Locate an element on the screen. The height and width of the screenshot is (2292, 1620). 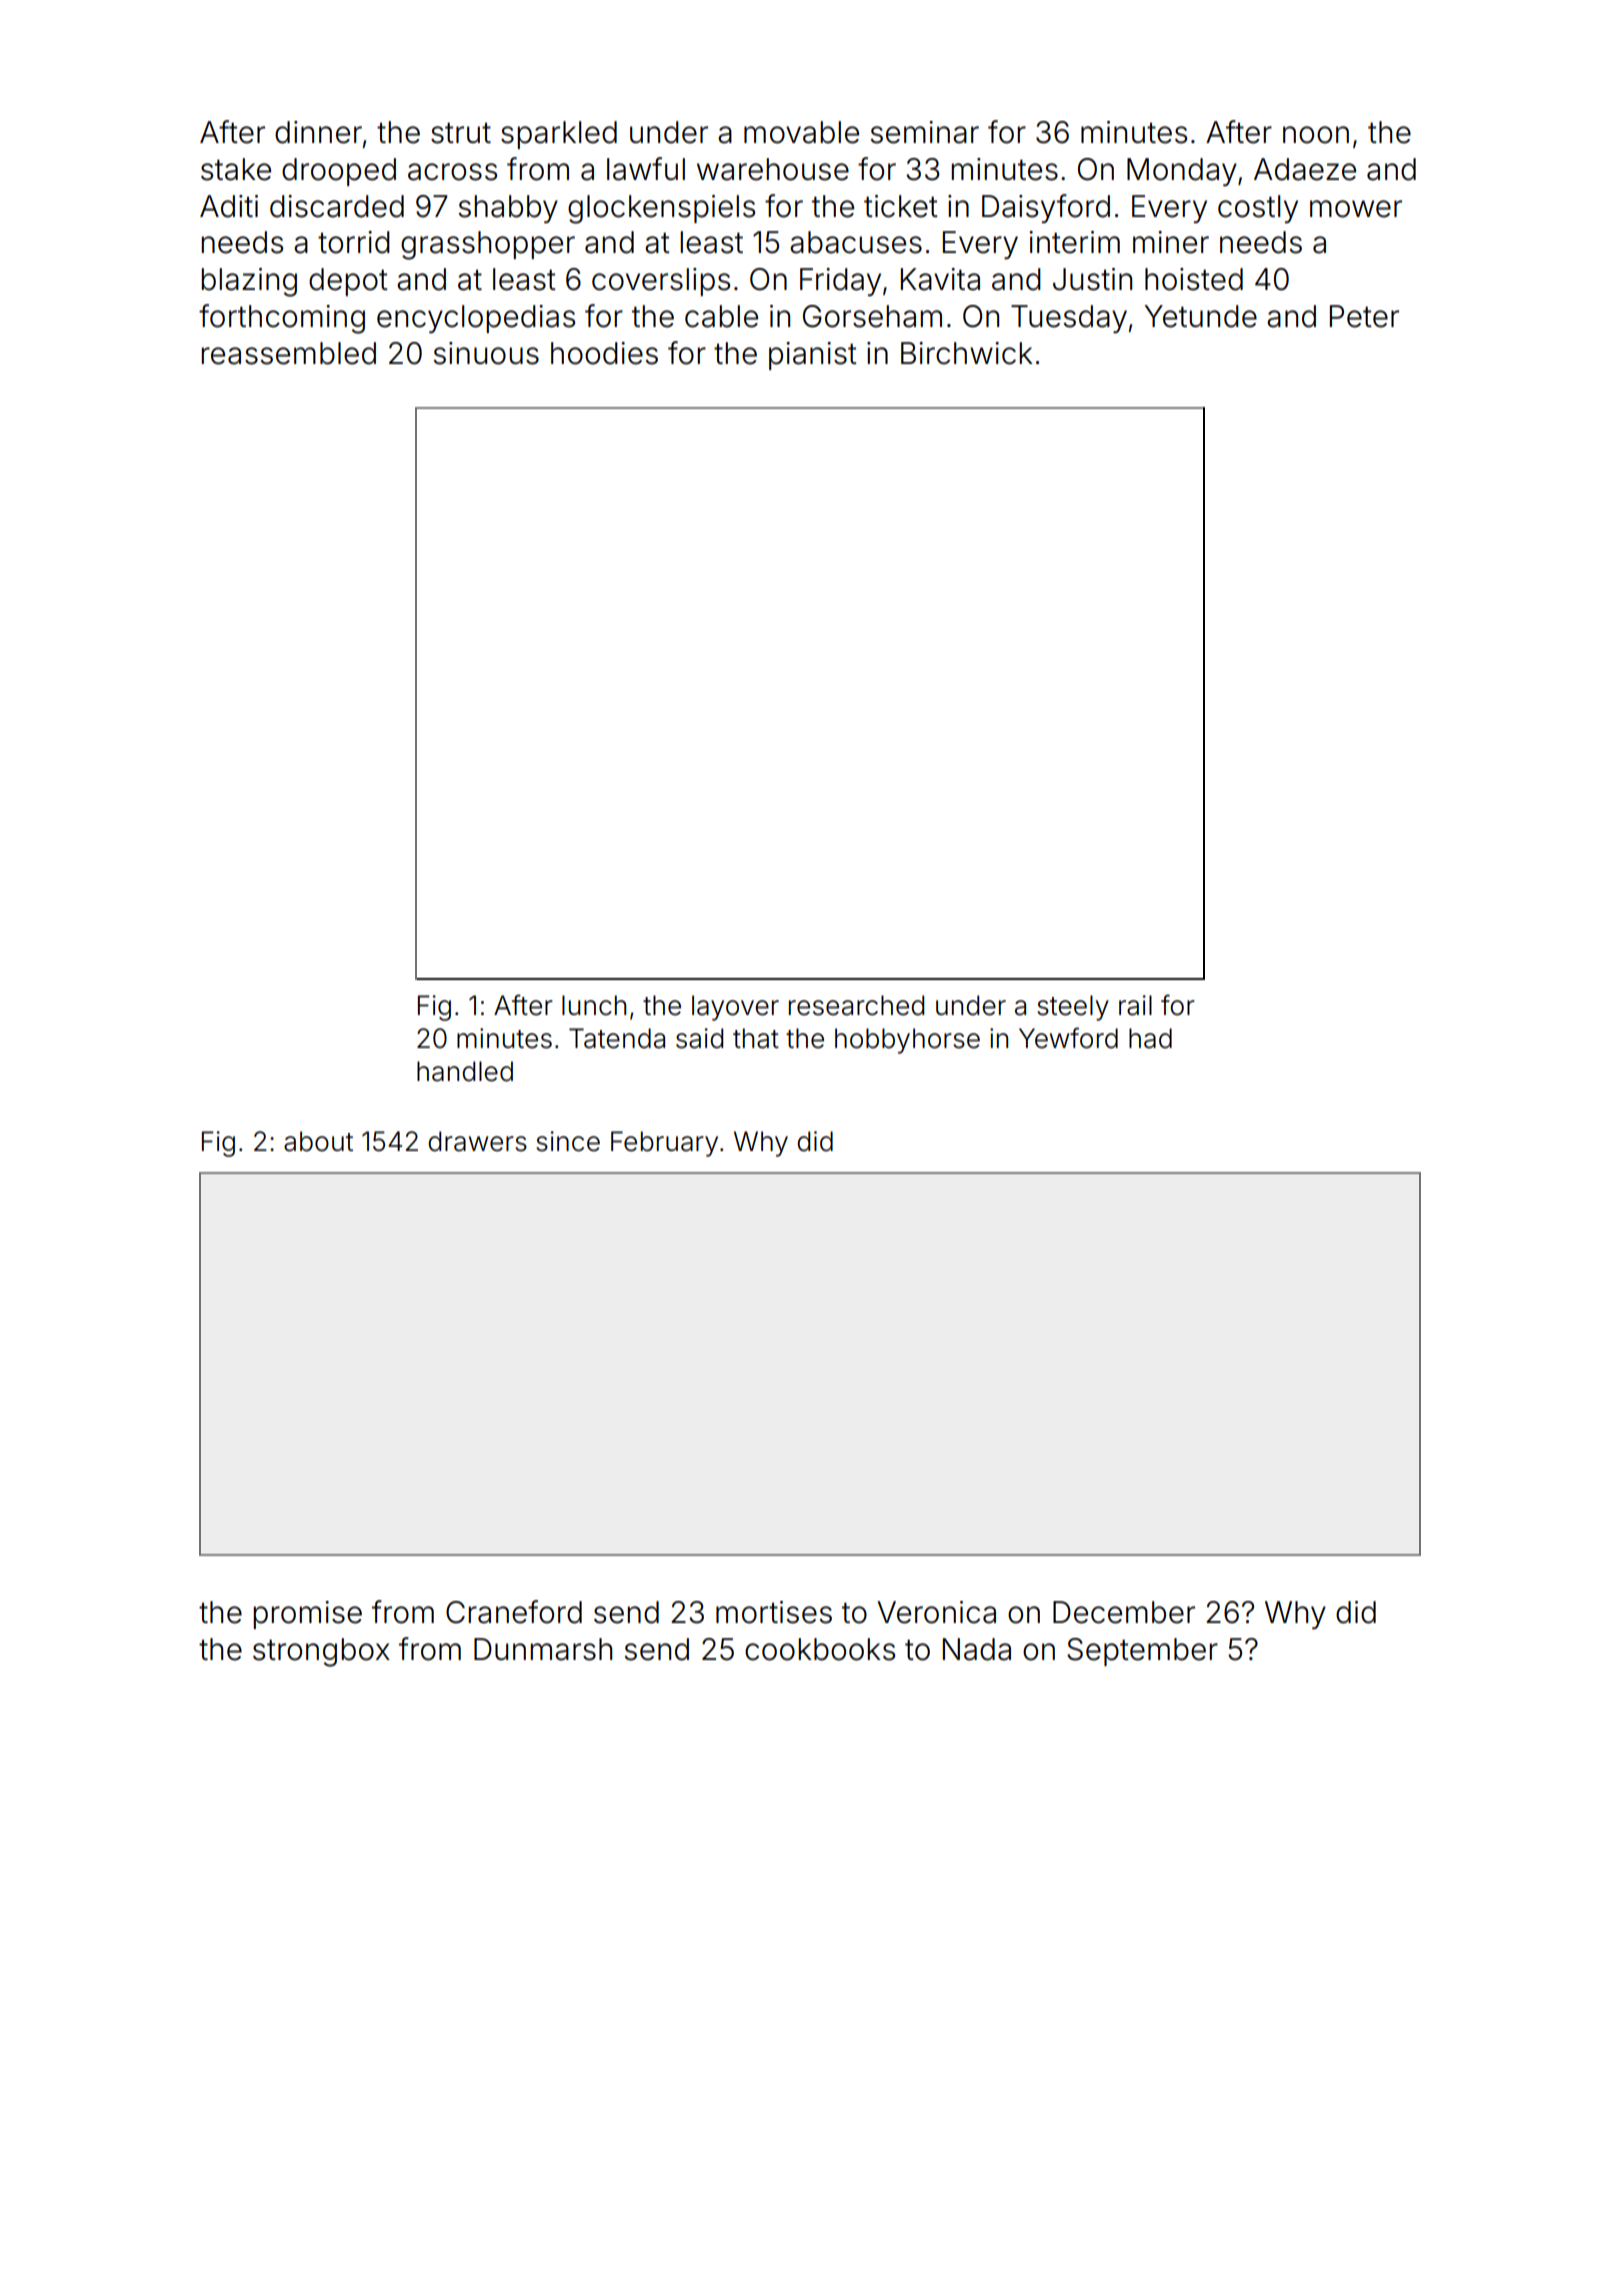
discarded is located at coordinates (337, 206).
